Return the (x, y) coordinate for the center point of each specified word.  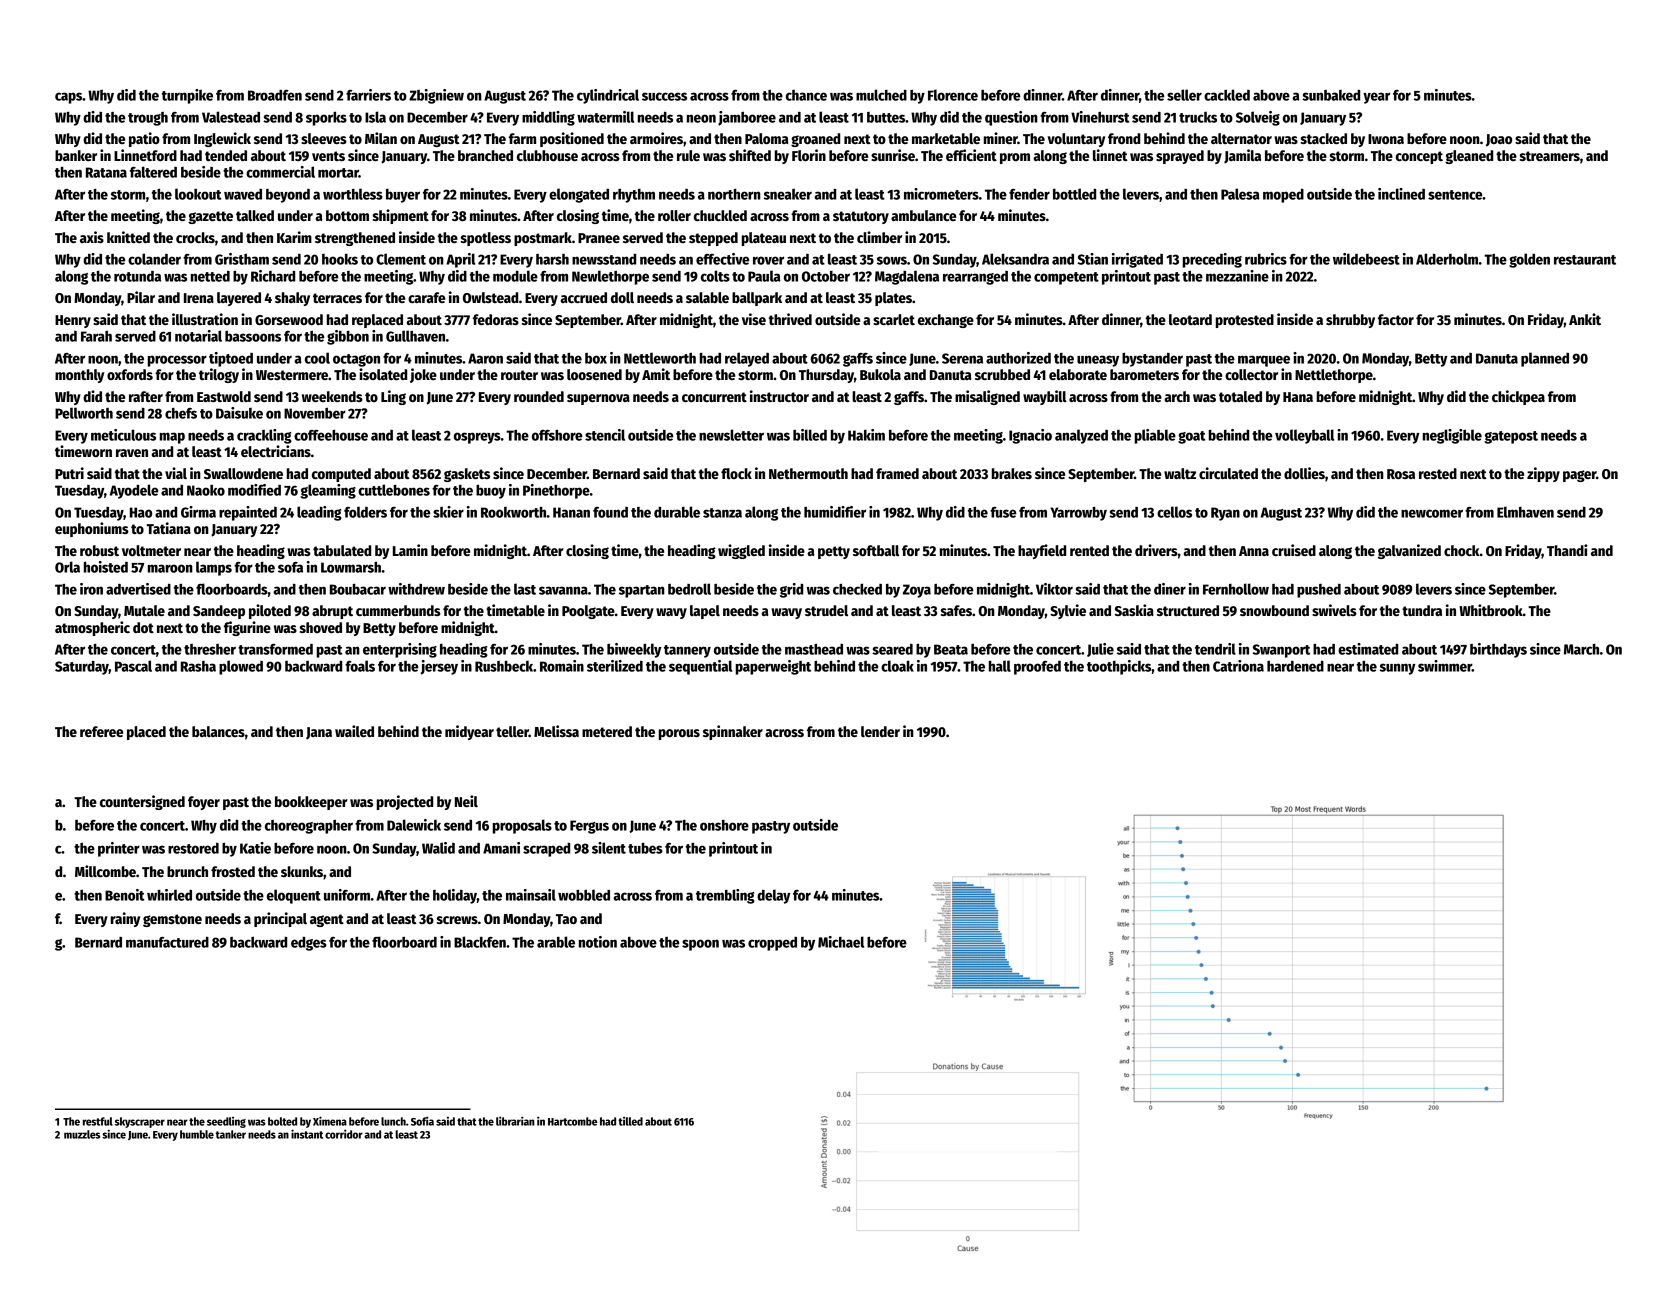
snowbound (1274, 610)
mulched (881, 95)
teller (512, 731)
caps (68, 98)
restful (98, 1121)
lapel (705, 612)
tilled (630, 1121)
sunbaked (1331, 95)
